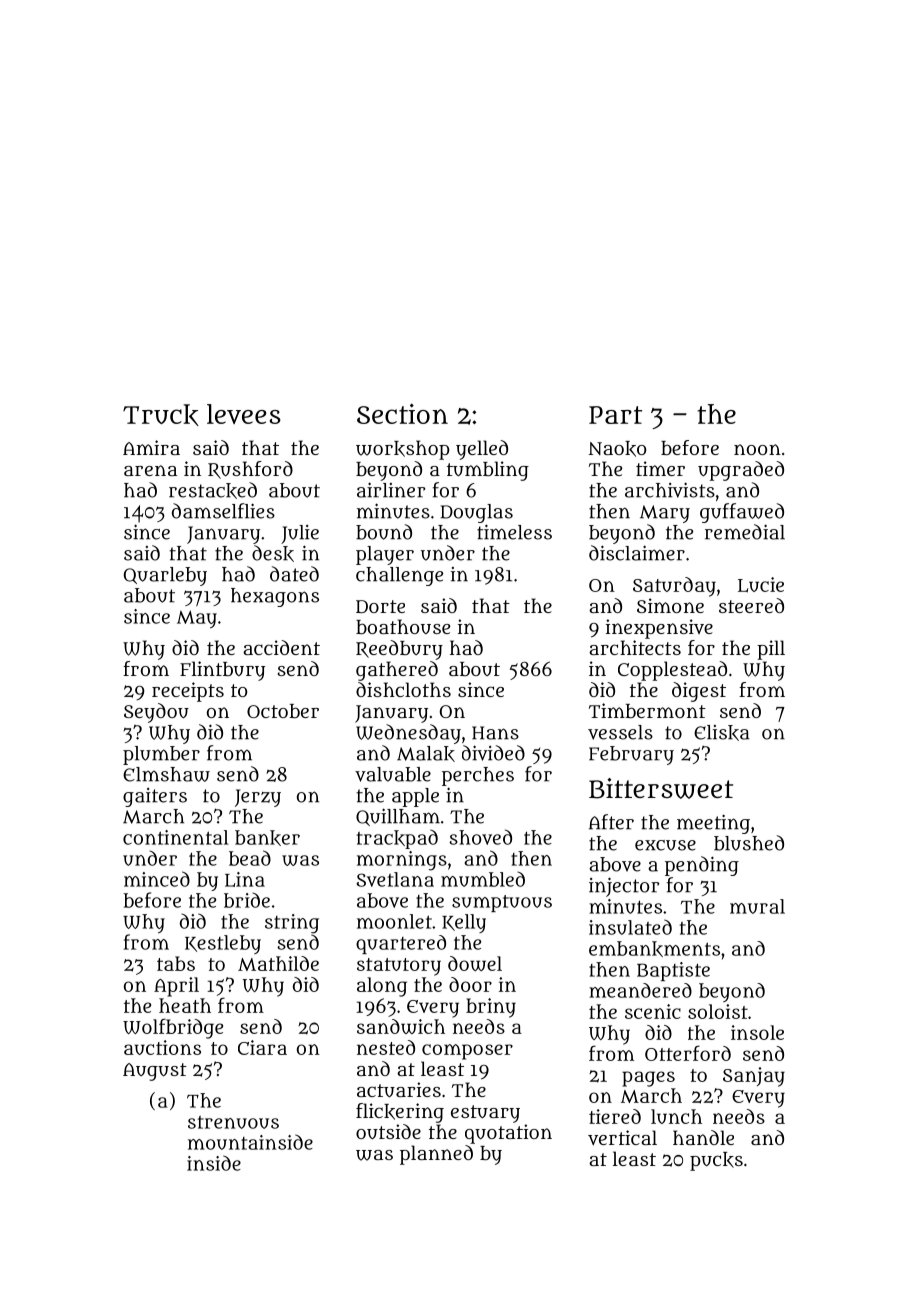 This screenshot has height=1316, width=908. Describe the element at coordinates (478, 776) in the screenshot. I see `perches` at that location.
